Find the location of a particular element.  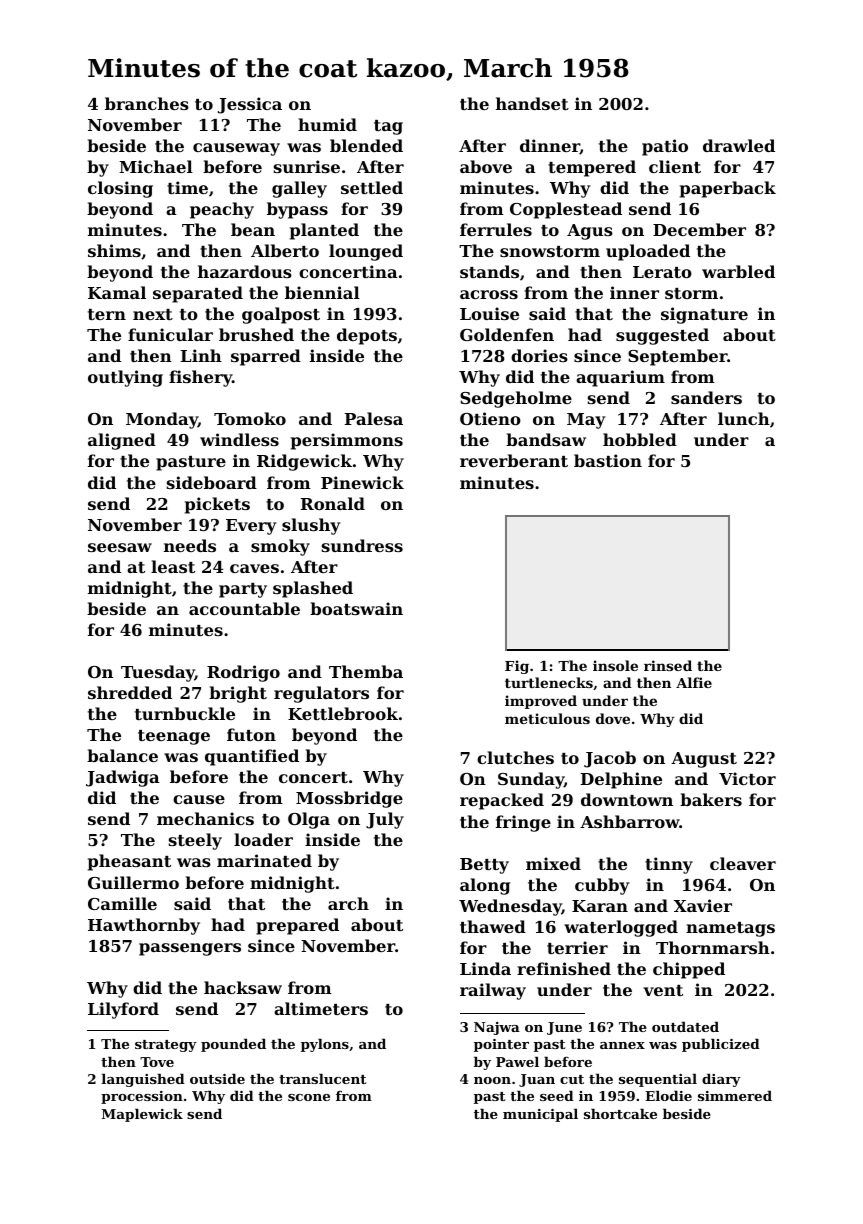

accountable is located at coordinates (244, 608).
